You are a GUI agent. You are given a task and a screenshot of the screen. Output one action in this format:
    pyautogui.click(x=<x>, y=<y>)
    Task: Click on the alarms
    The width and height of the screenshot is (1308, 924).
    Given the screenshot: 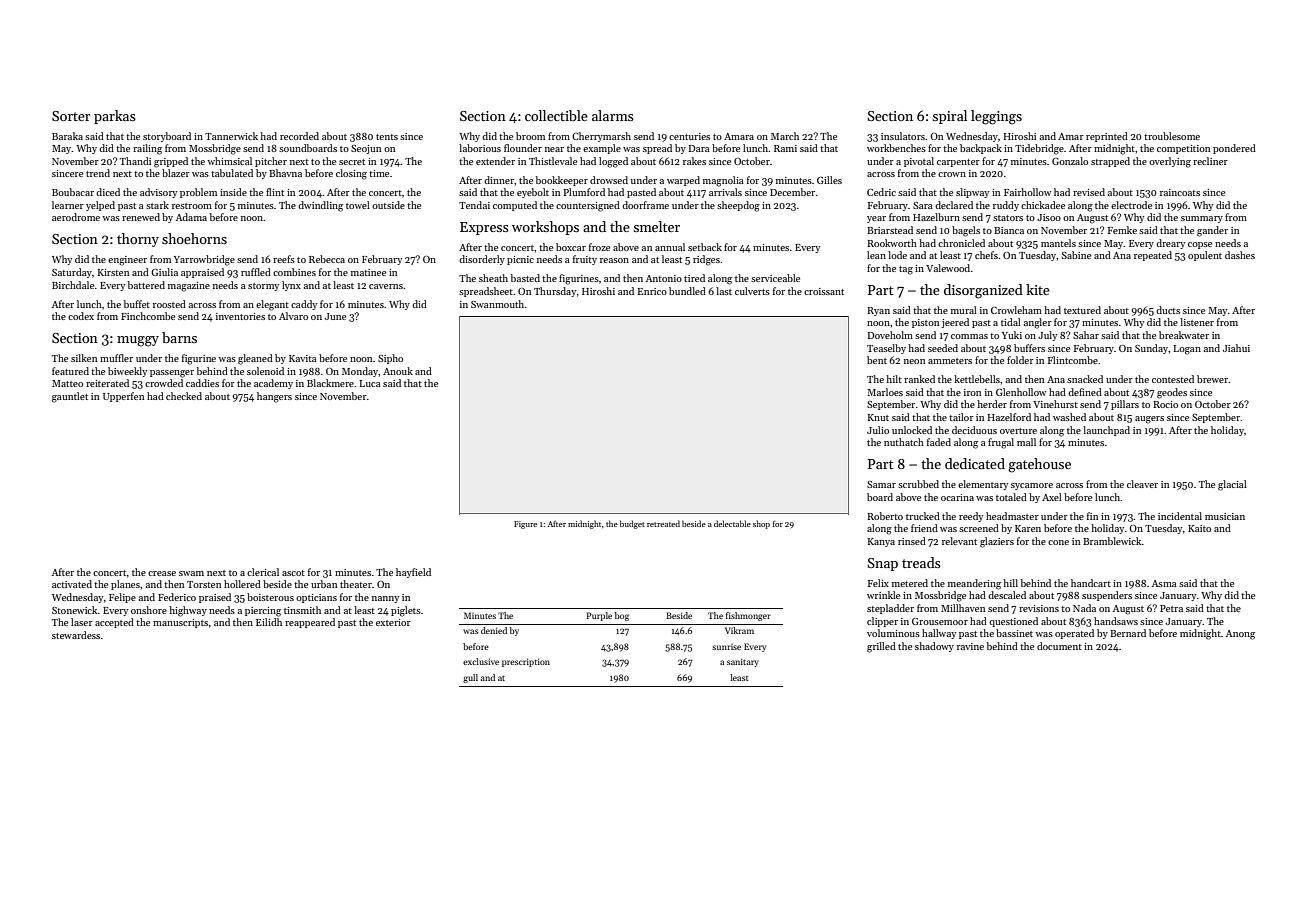 What is the action you would take?
    pyautogui.click(x=613, y=115)
